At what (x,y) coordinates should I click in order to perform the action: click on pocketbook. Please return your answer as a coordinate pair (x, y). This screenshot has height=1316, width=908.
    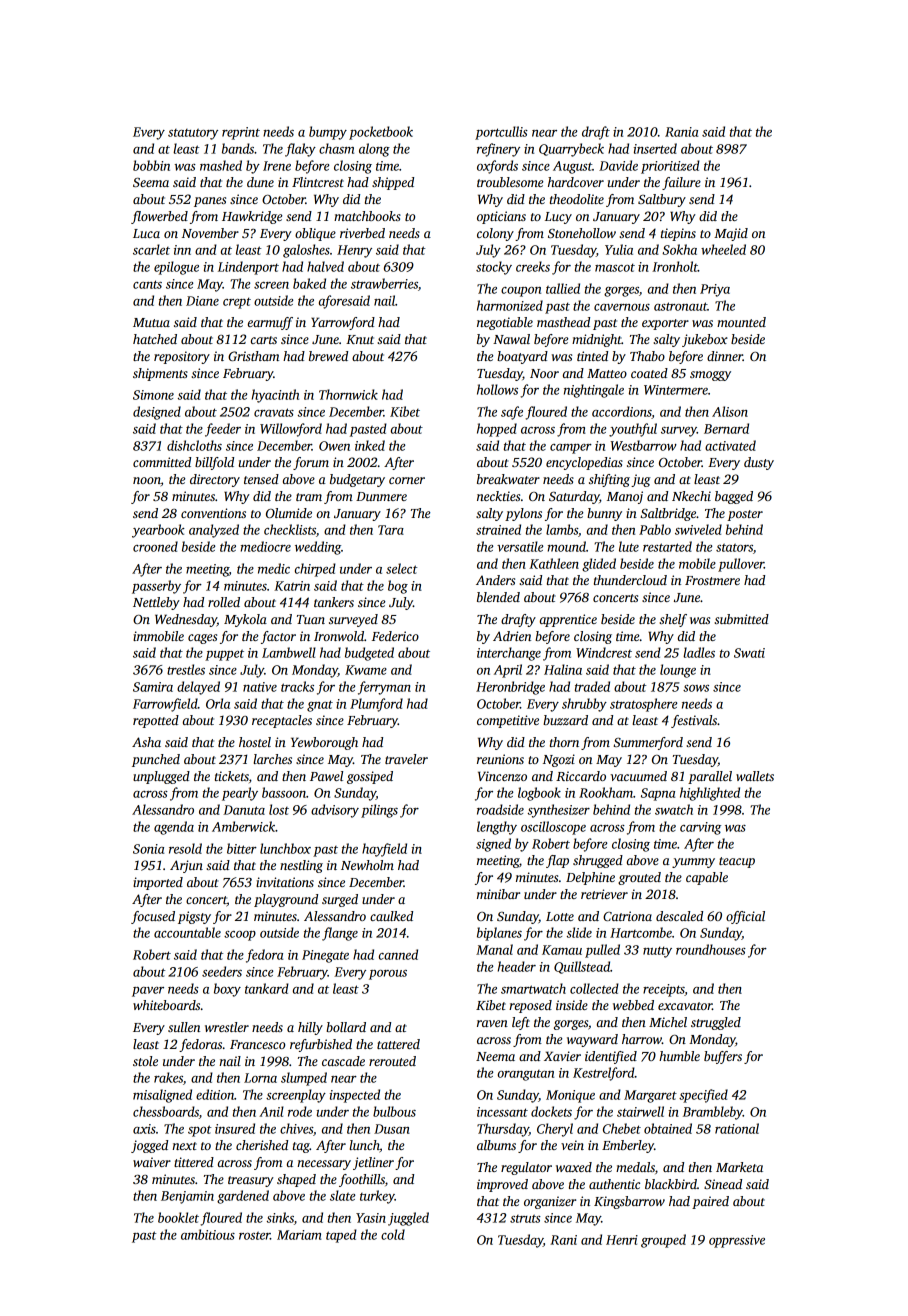
    Looking at the image, I should click on (381, 133).
